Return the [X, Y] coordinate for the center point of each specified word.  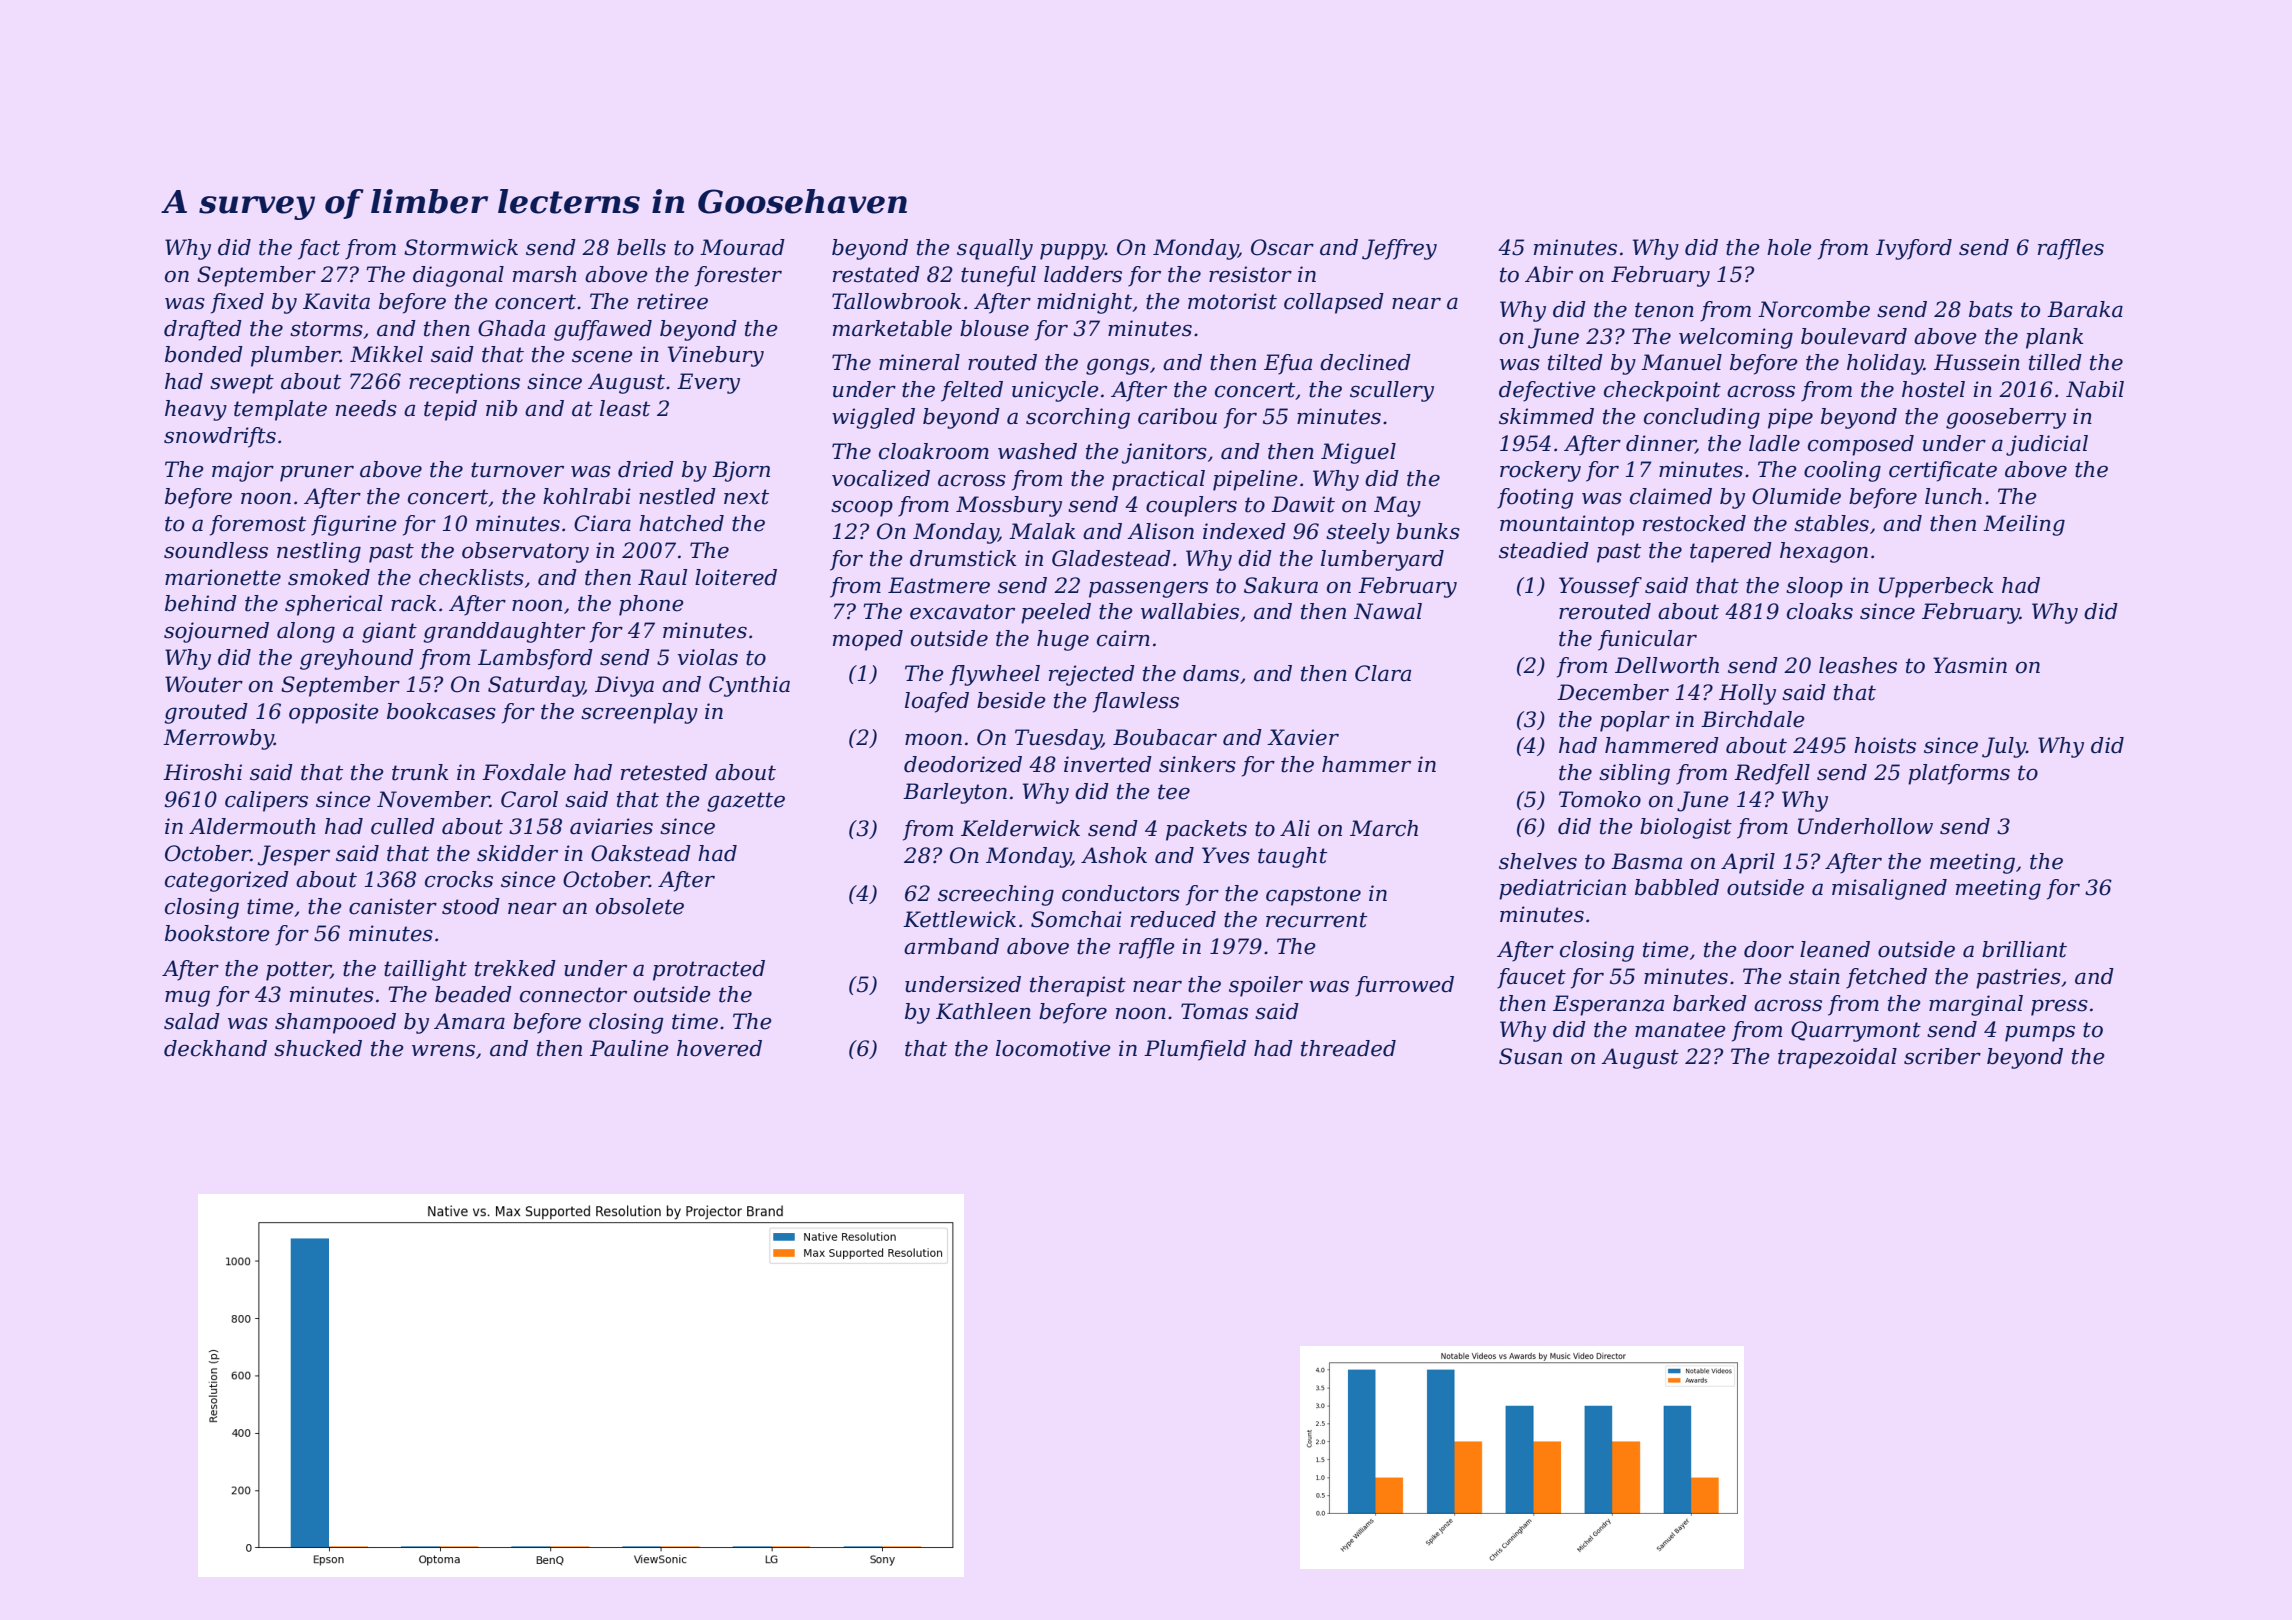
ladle [1774, 443]
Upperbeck [1936, 587]
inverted [1108, 764]
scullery [1392, 391]
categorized [227, 881]
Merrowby [218, 739]
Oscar [1282, 247]
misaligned [1889, 889]
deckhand [215, 1048]
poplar [1635, 721]
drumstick [963, 558]
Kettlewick [959, 919]
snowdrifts [220, 437]
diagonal [458, 276]
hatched [681, 523]
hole [1789, 247]
